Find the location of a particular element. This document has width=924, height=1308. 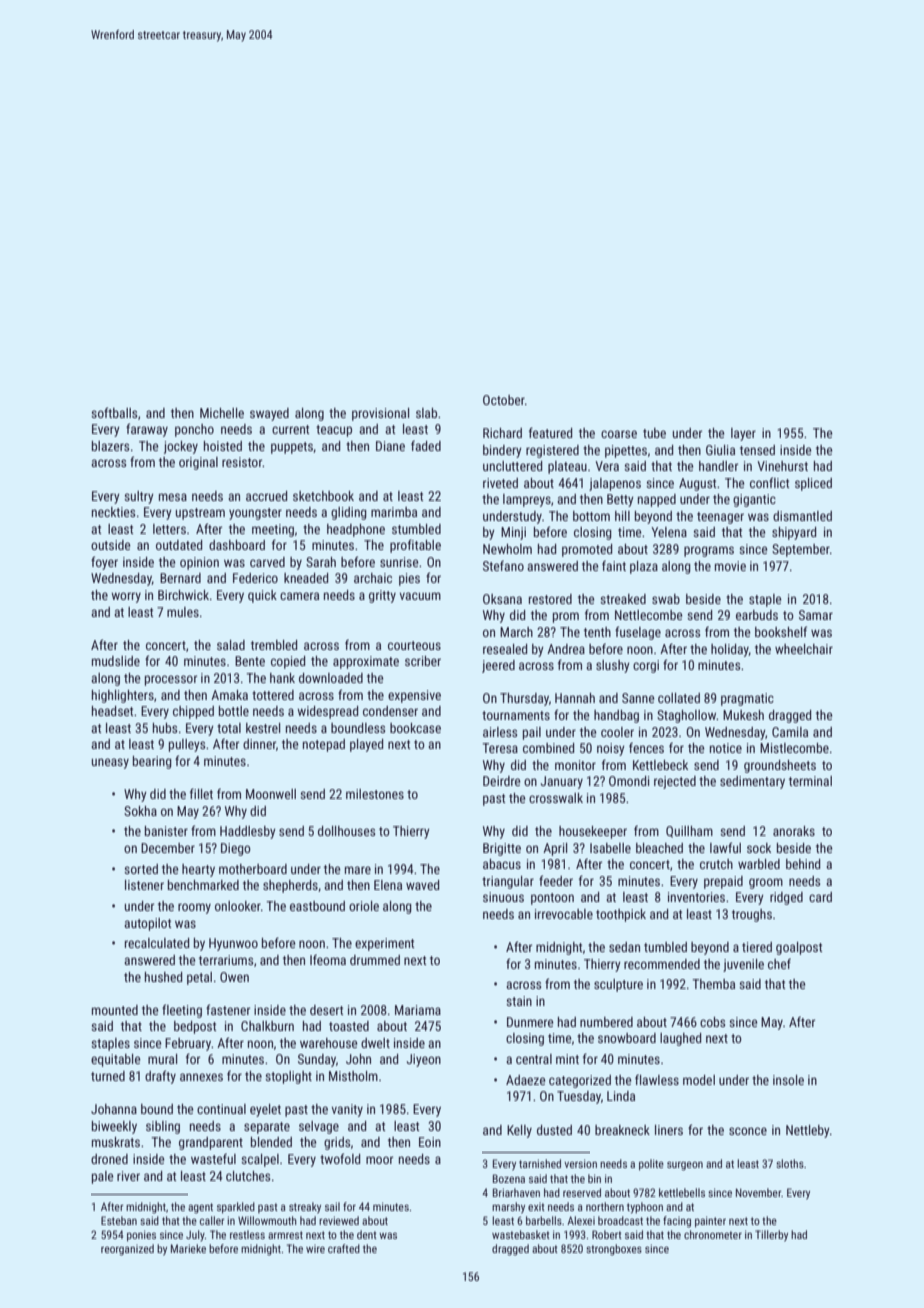

carved is located at coordinates (267, 562).
